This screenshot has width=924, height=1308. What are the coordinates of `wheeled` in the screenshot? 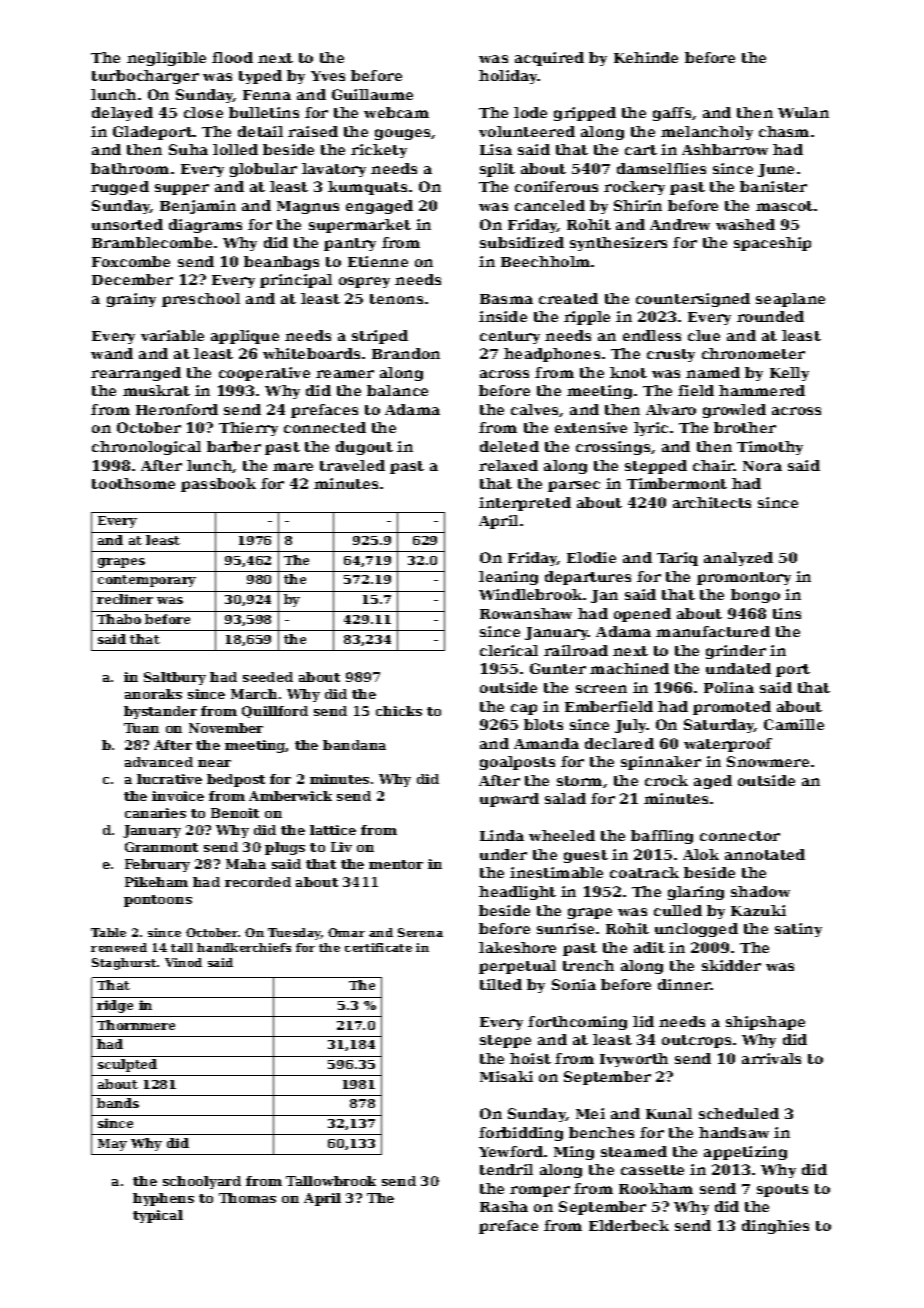 It's located at (562, 835).
